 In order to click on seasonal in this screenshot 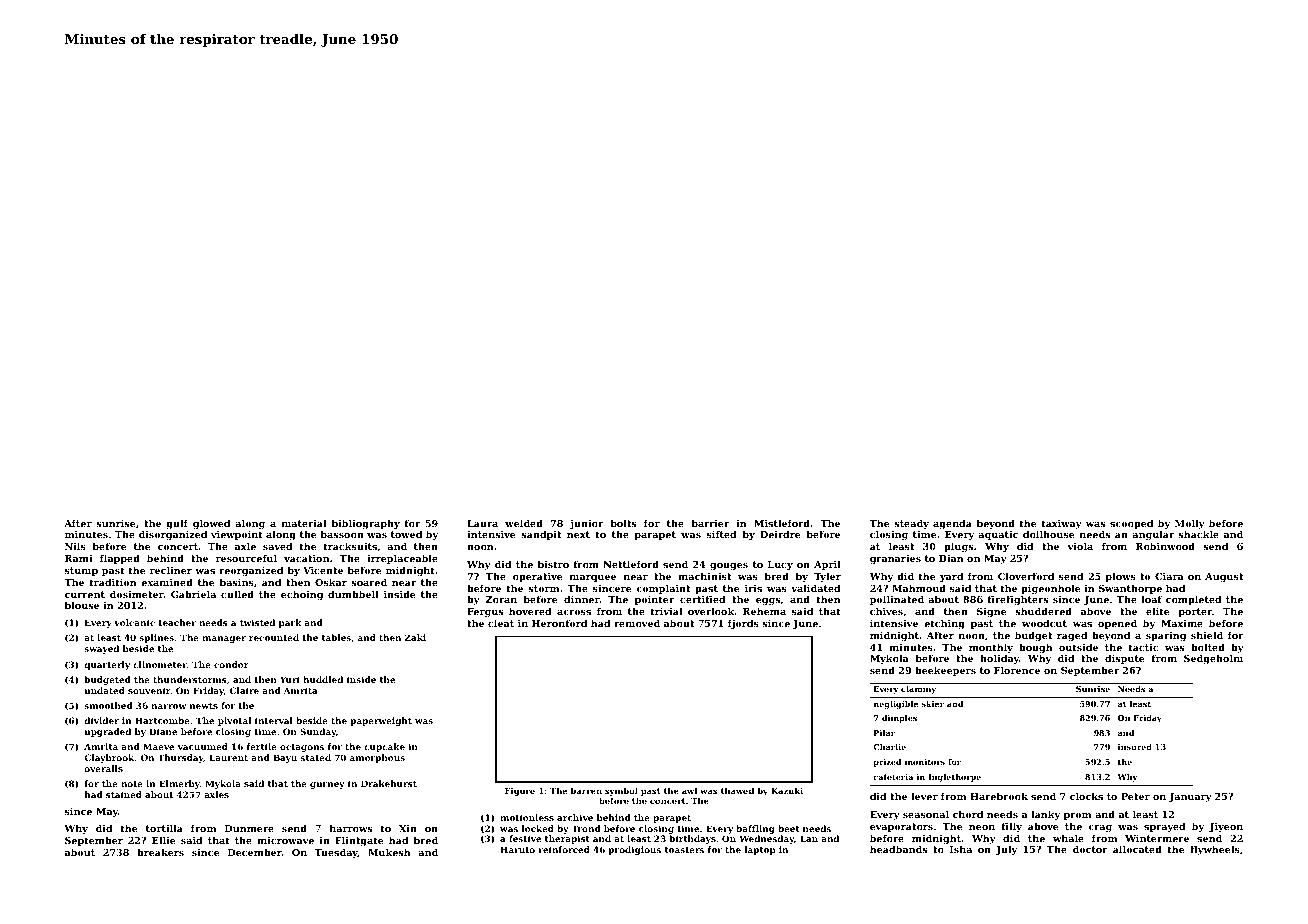, I will do `click(926, 814)`.
